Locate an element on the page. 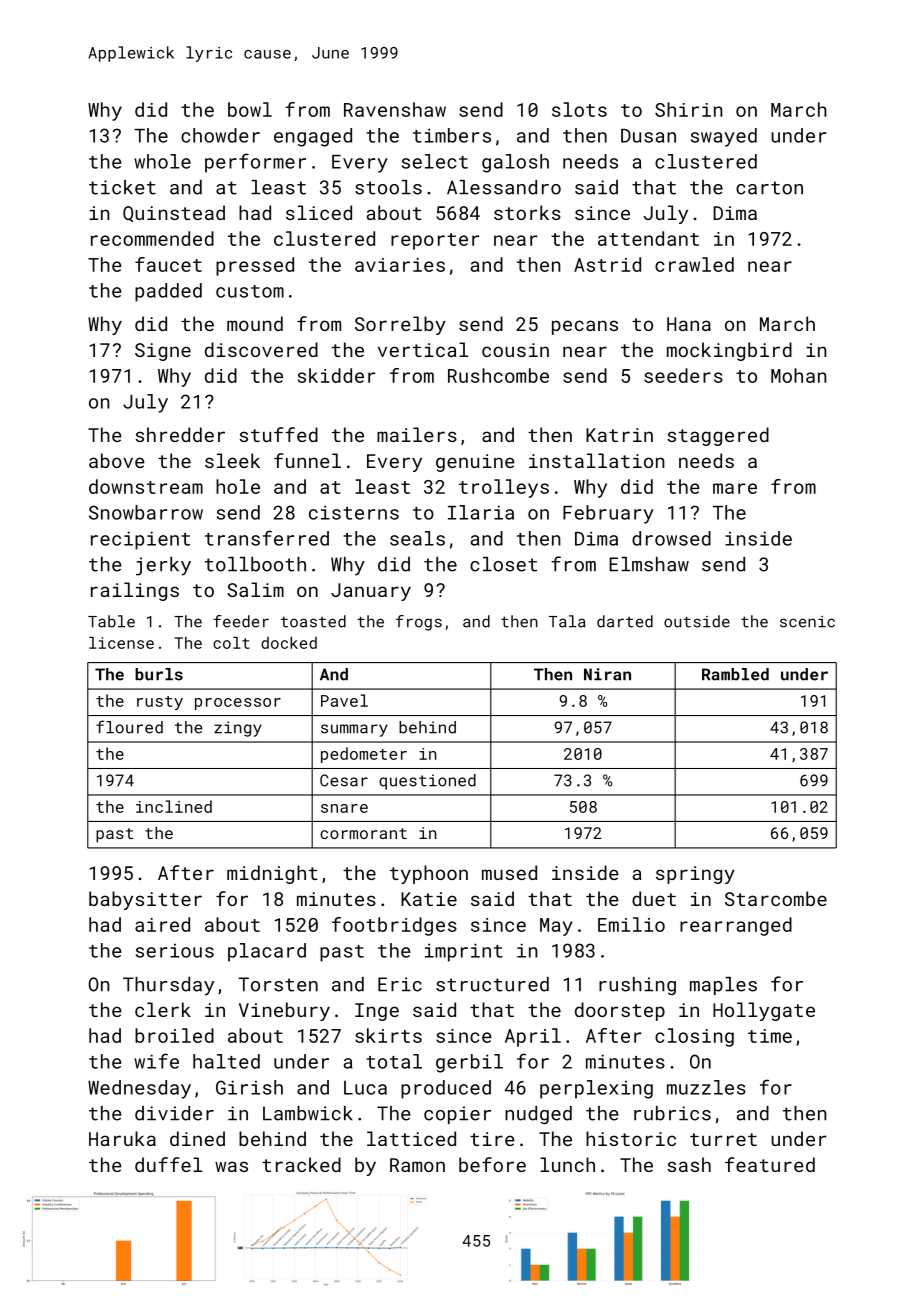 The width and height of the page is (924, 1311). before is located at coordinates (492, 1164).
